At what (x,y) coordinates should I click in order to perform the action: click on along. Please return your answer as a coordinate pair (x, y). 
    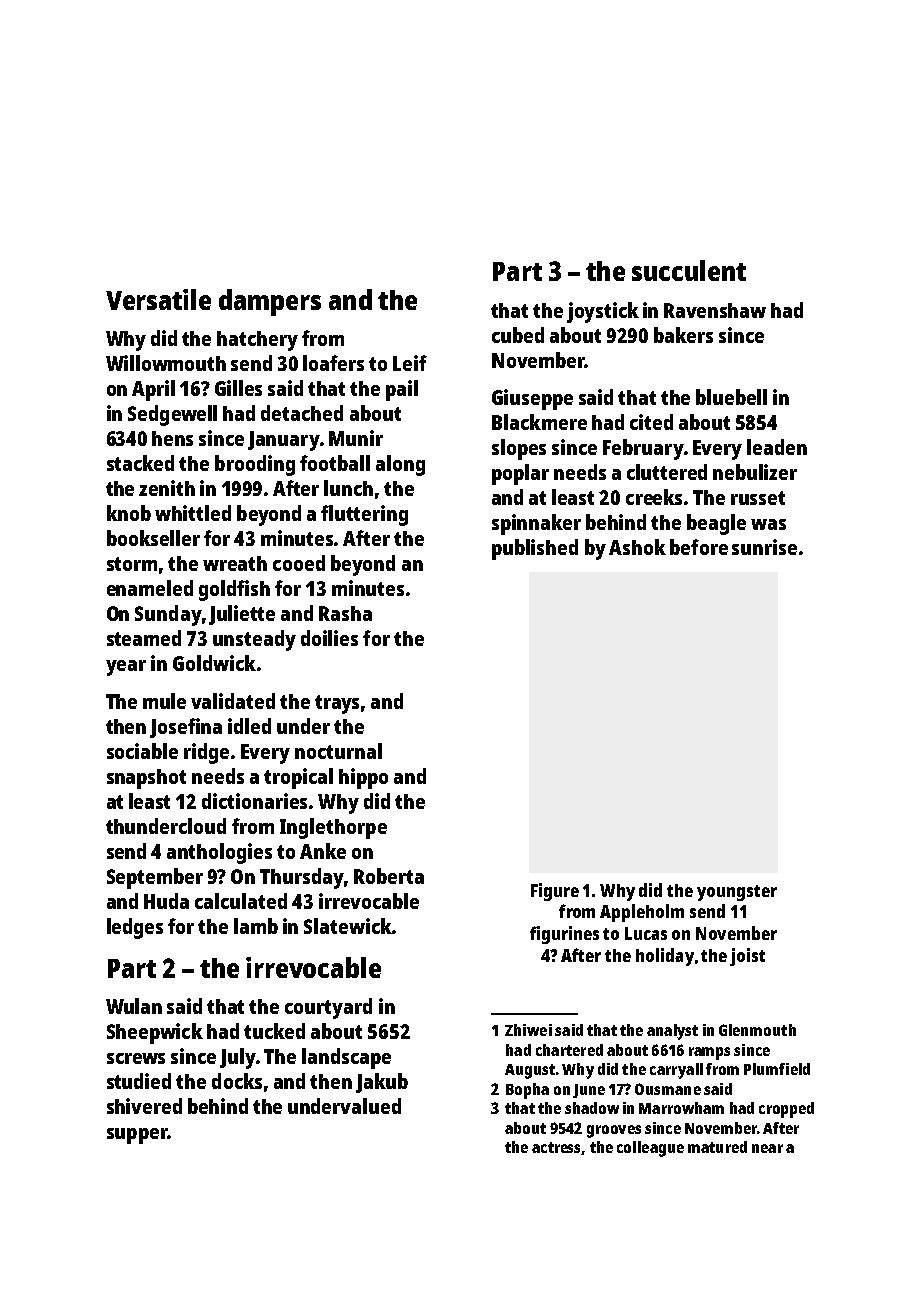
    Looking at the image, I should click on (400, 465).
